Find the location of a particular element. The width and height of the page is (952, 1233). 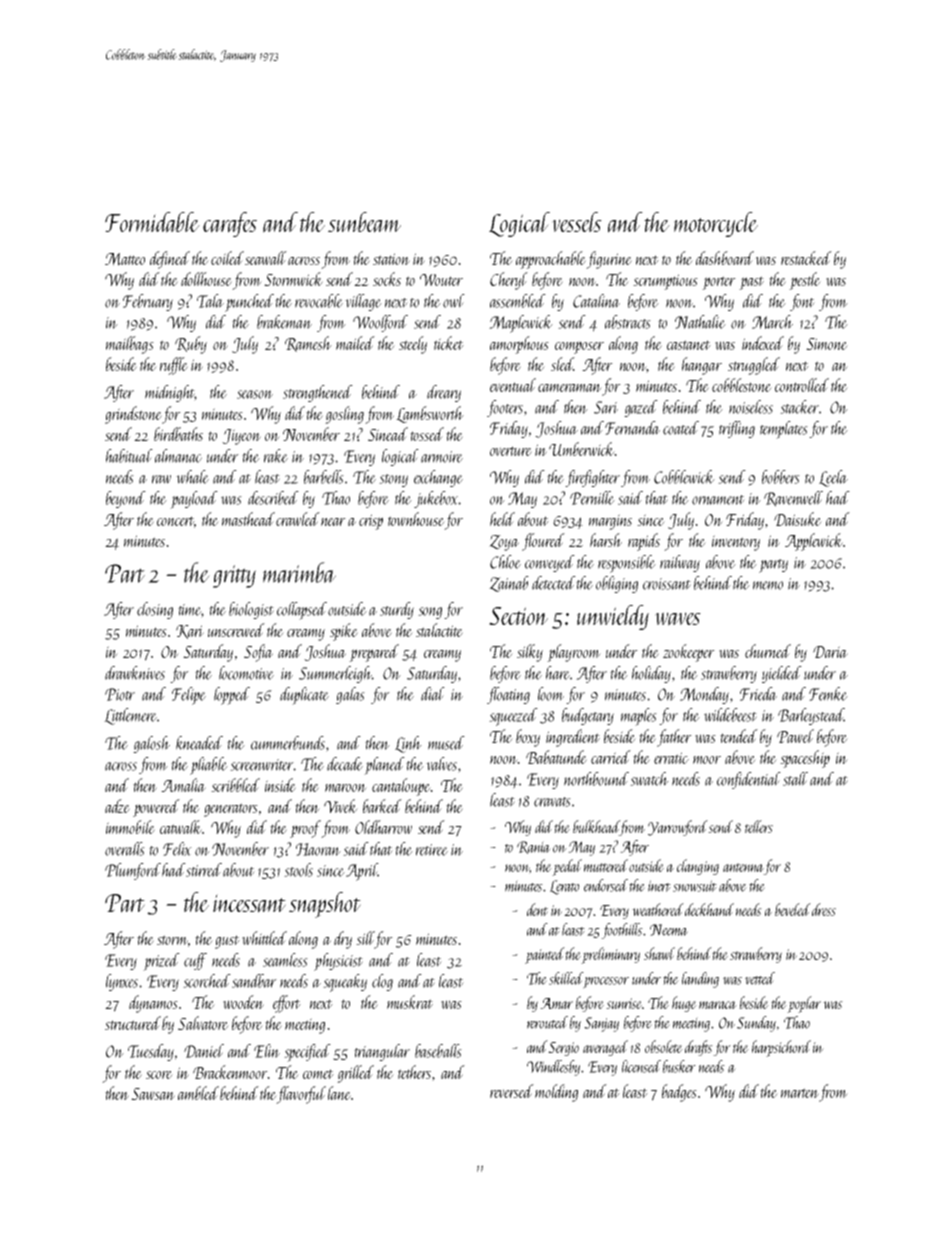

sunbeam is located at coordinates (364, 222).
